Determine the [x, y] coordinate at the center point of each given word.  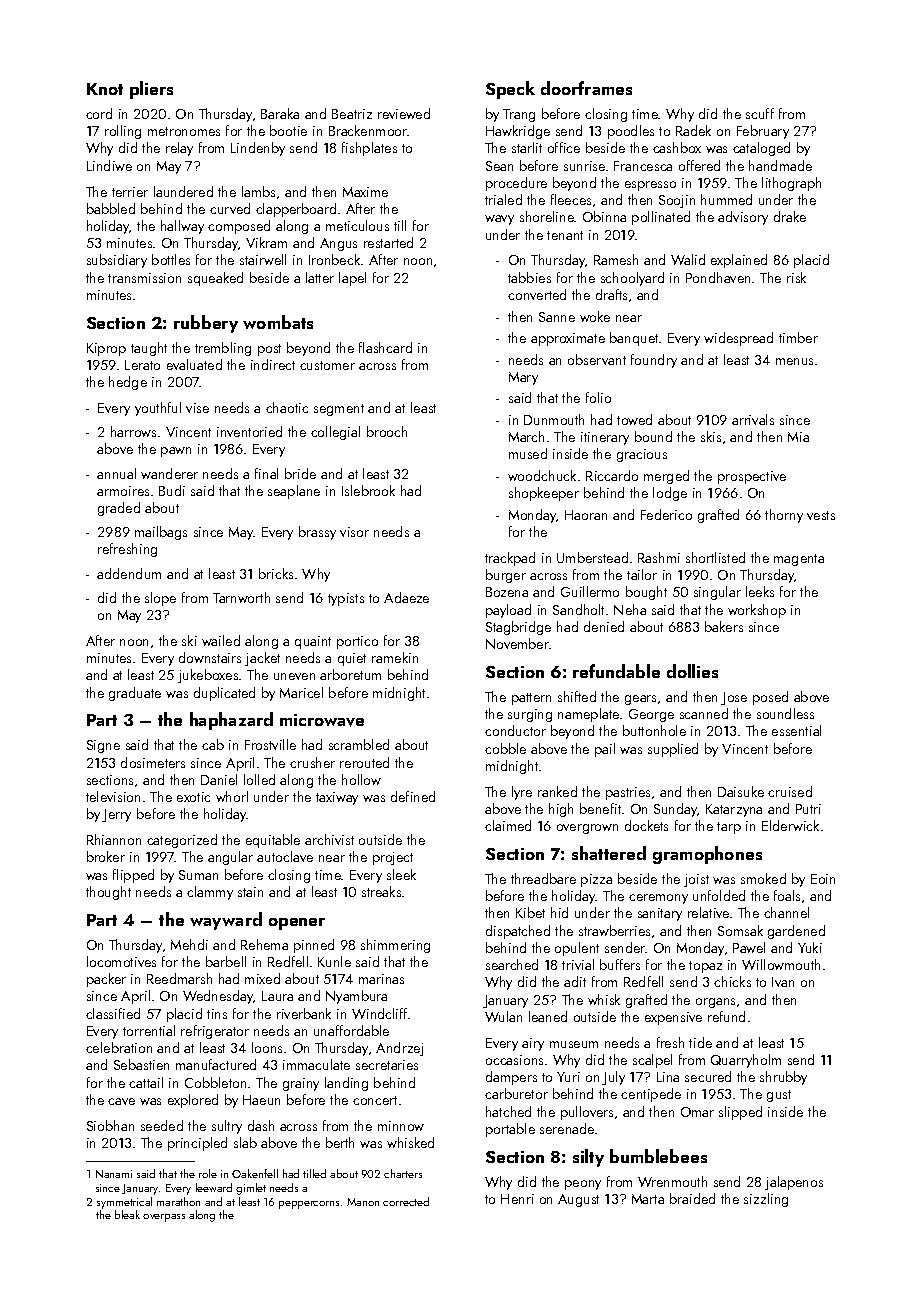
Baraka [280, 113]
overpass [164, 1218]
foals [787, 895]
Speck [510, 90]
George [651, 715]
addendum [129, 573]
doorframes [586, 88]
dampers [511, 1078]
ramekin [395, 657]
